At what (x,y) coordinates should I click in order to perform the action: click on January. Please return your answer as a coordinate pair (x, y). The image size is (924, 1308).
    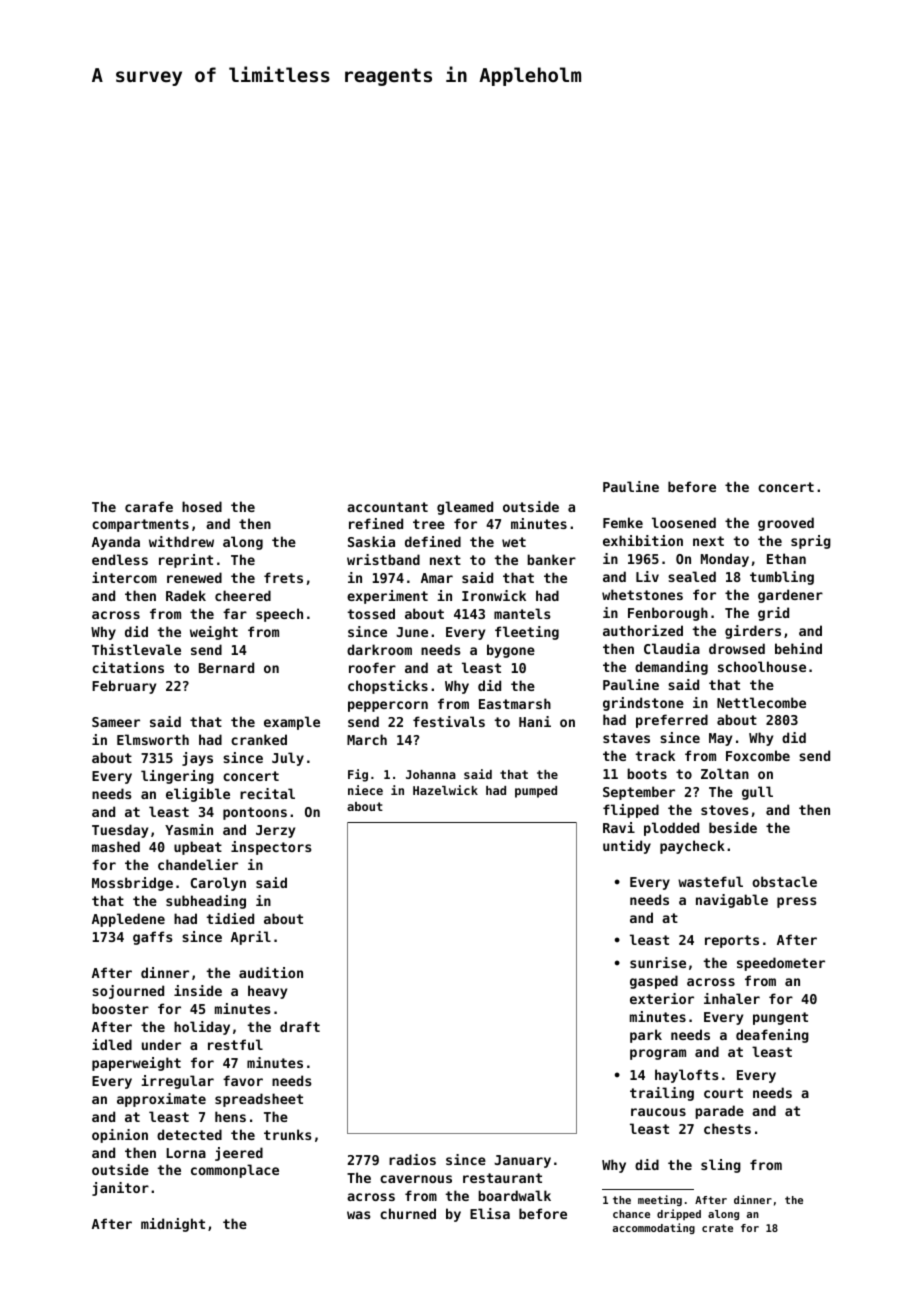
    Looking at the image, I should click on (522, 1161).
